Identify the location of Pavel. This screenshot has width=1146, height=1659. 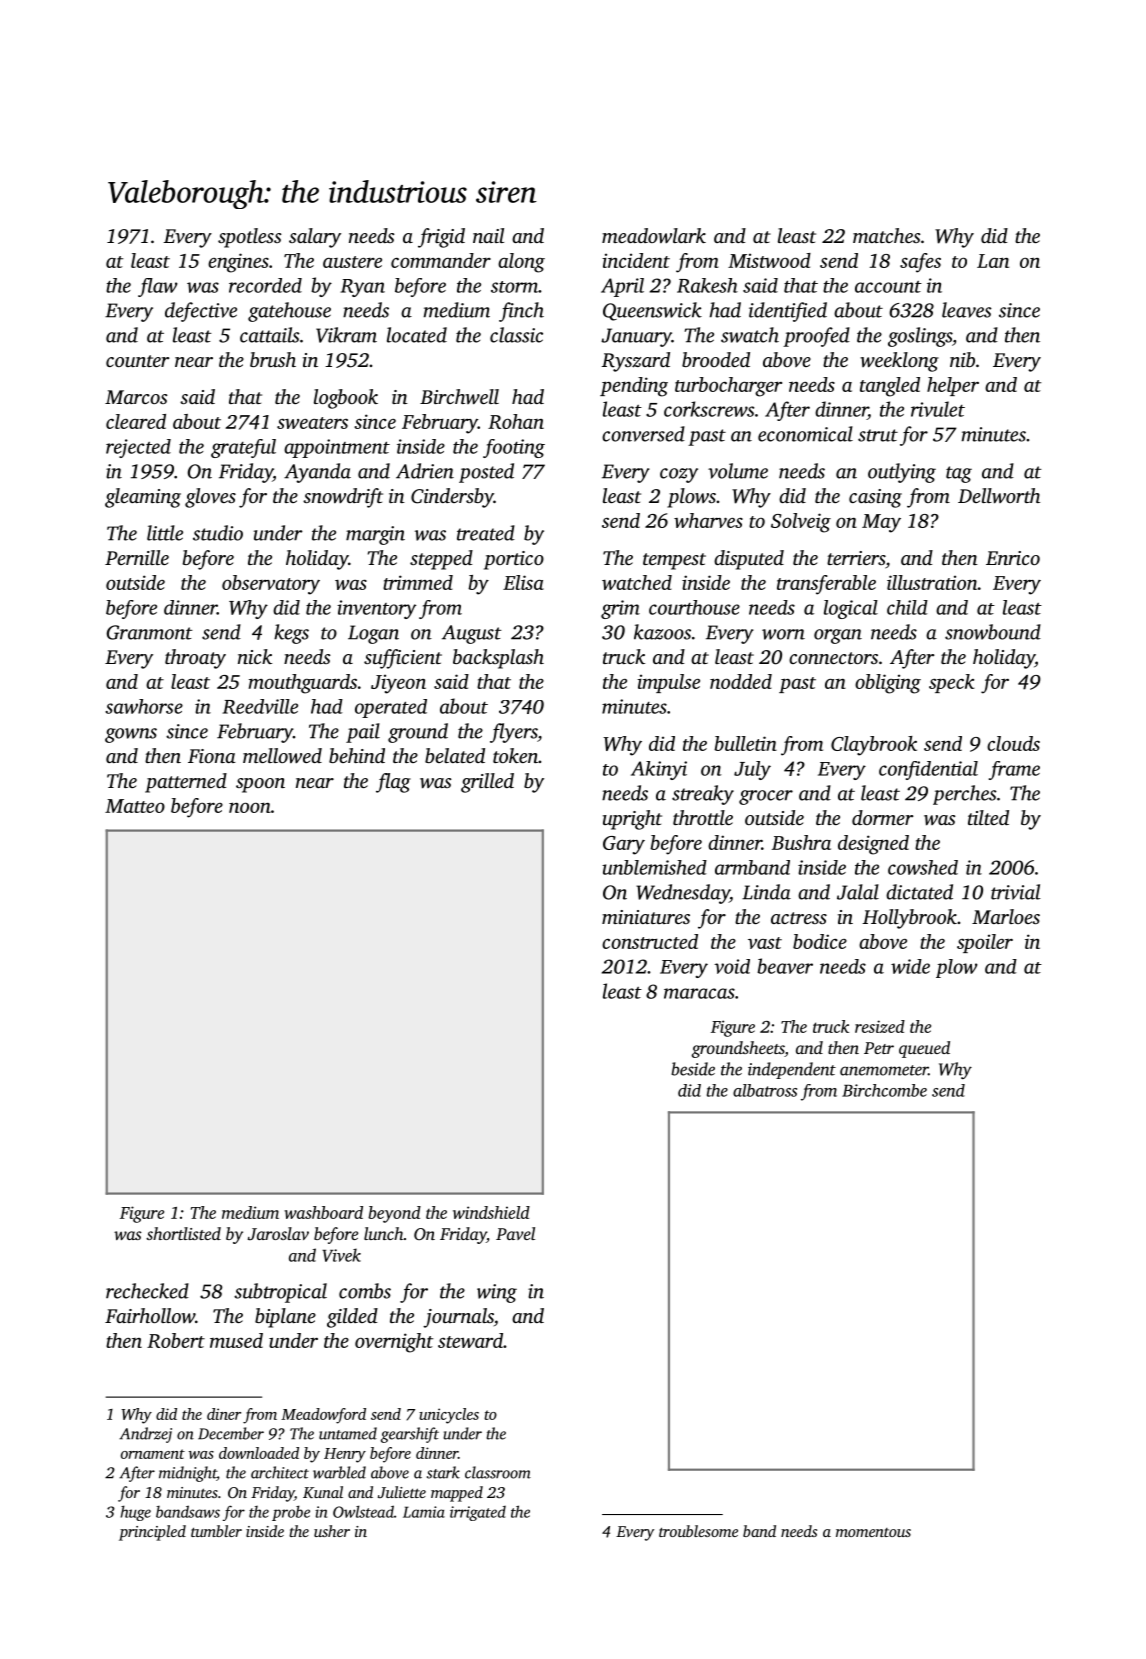
(515, 1233).
